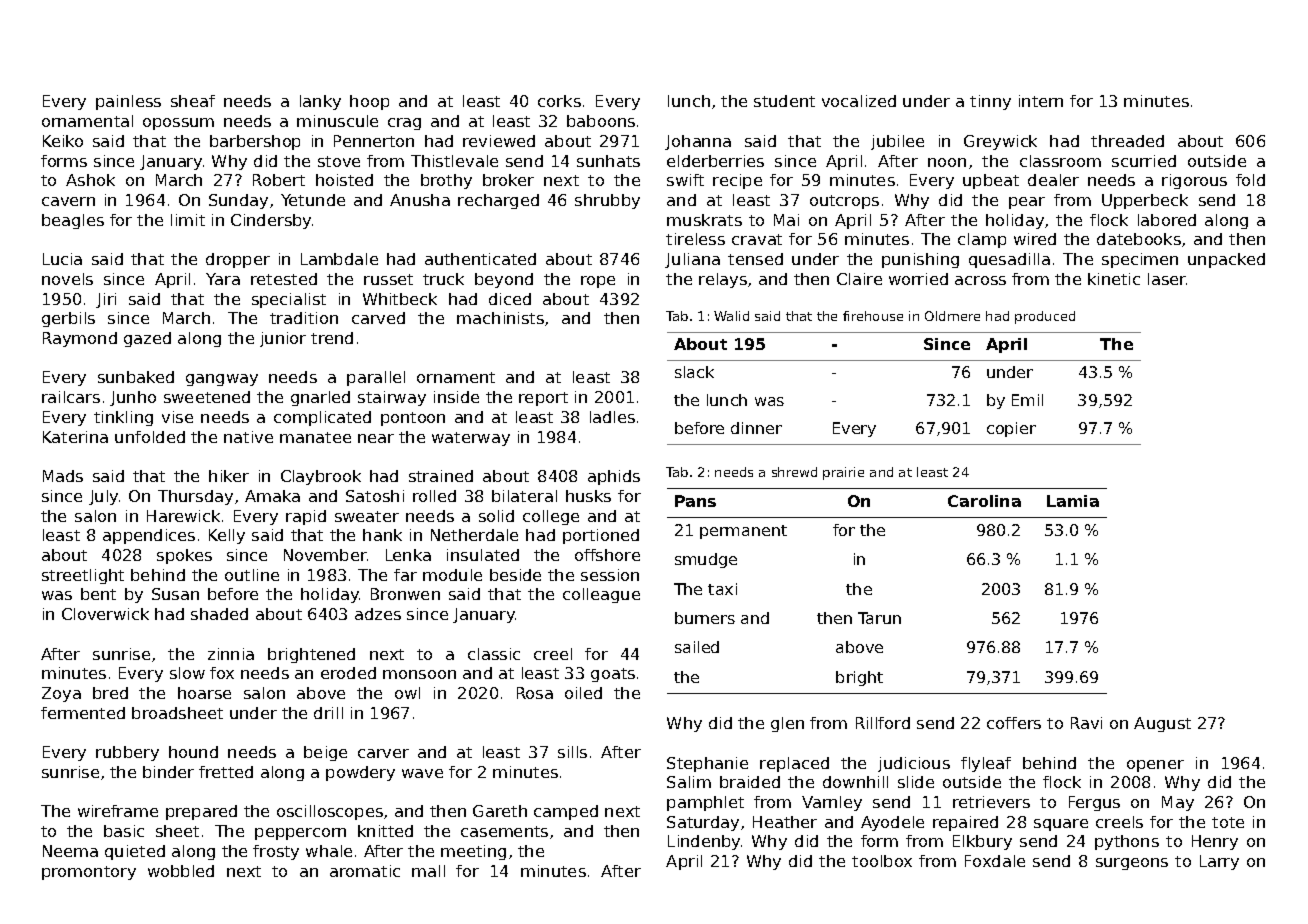  I want to click on Emil, so click(1027, 400).
